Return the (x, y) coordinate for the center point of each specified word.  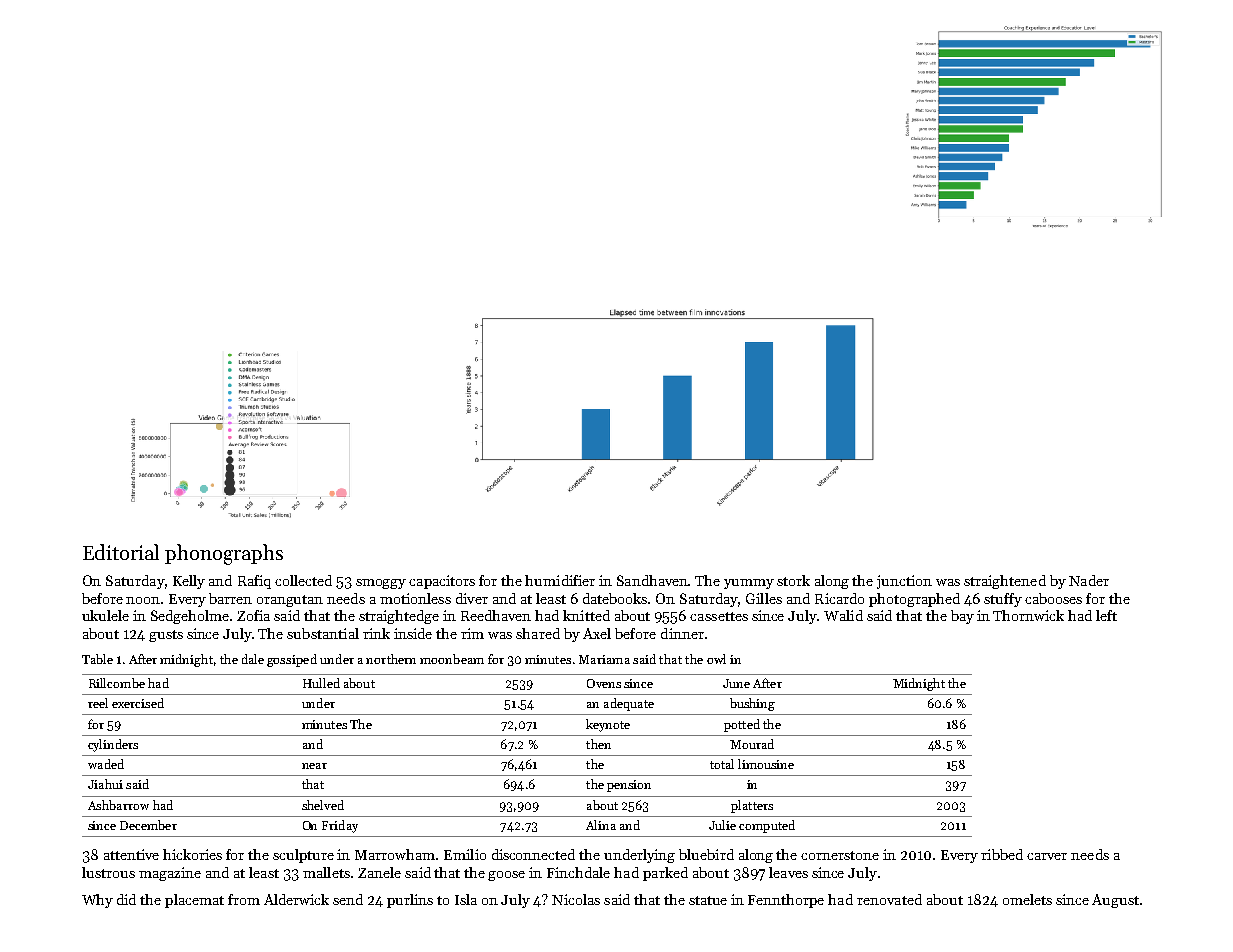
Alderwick (296, 899)
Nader (1089, 580)
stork (793, 580)
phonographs (224, 554)
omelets (1027, 899)
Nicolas (576, 899)
